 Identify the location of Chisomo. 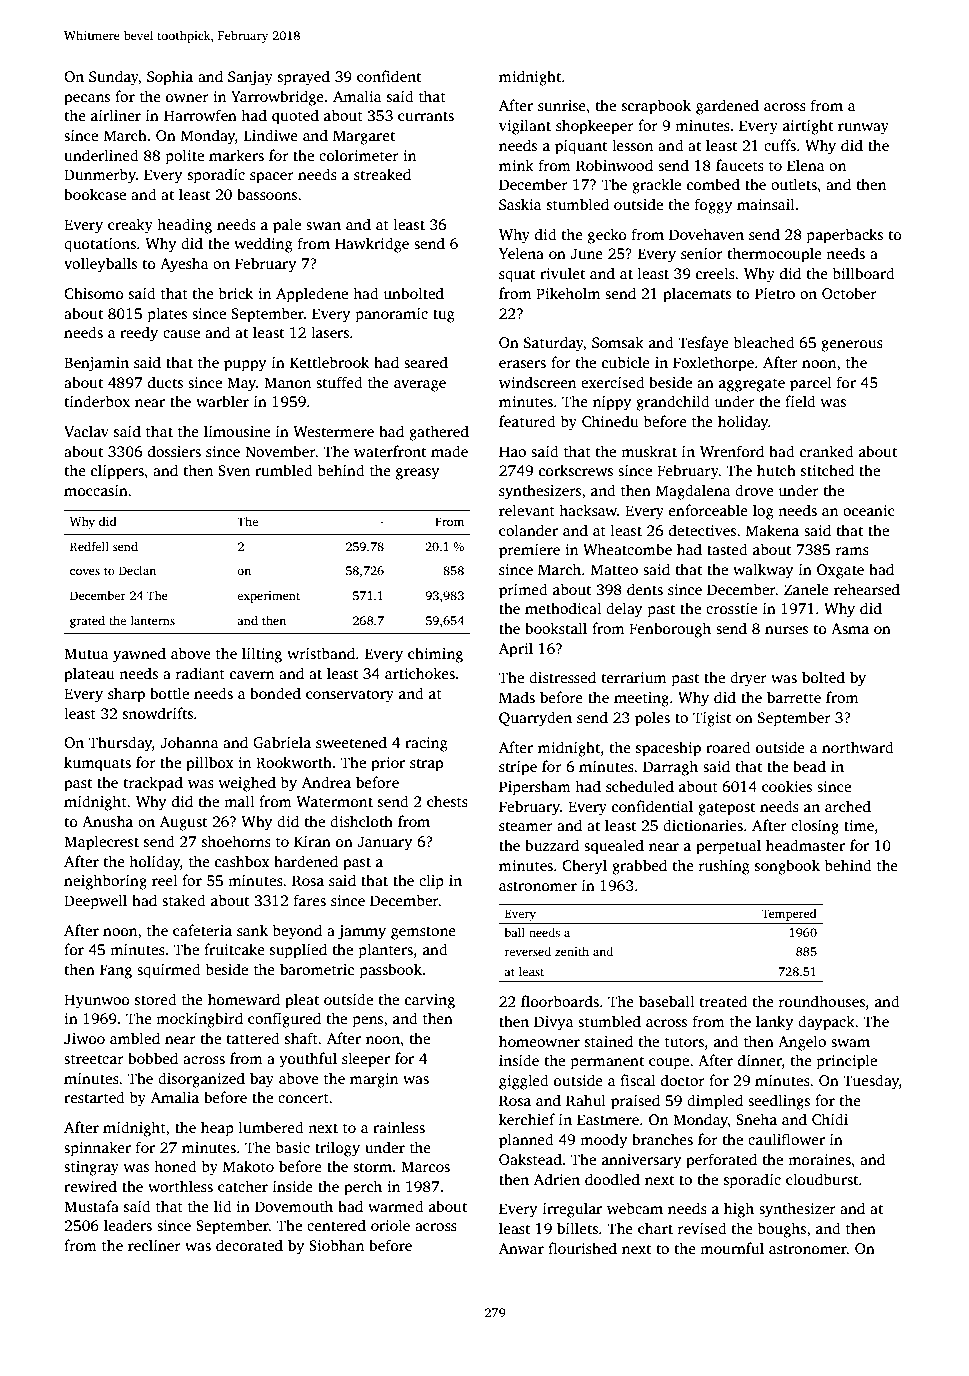
(94, 293).
